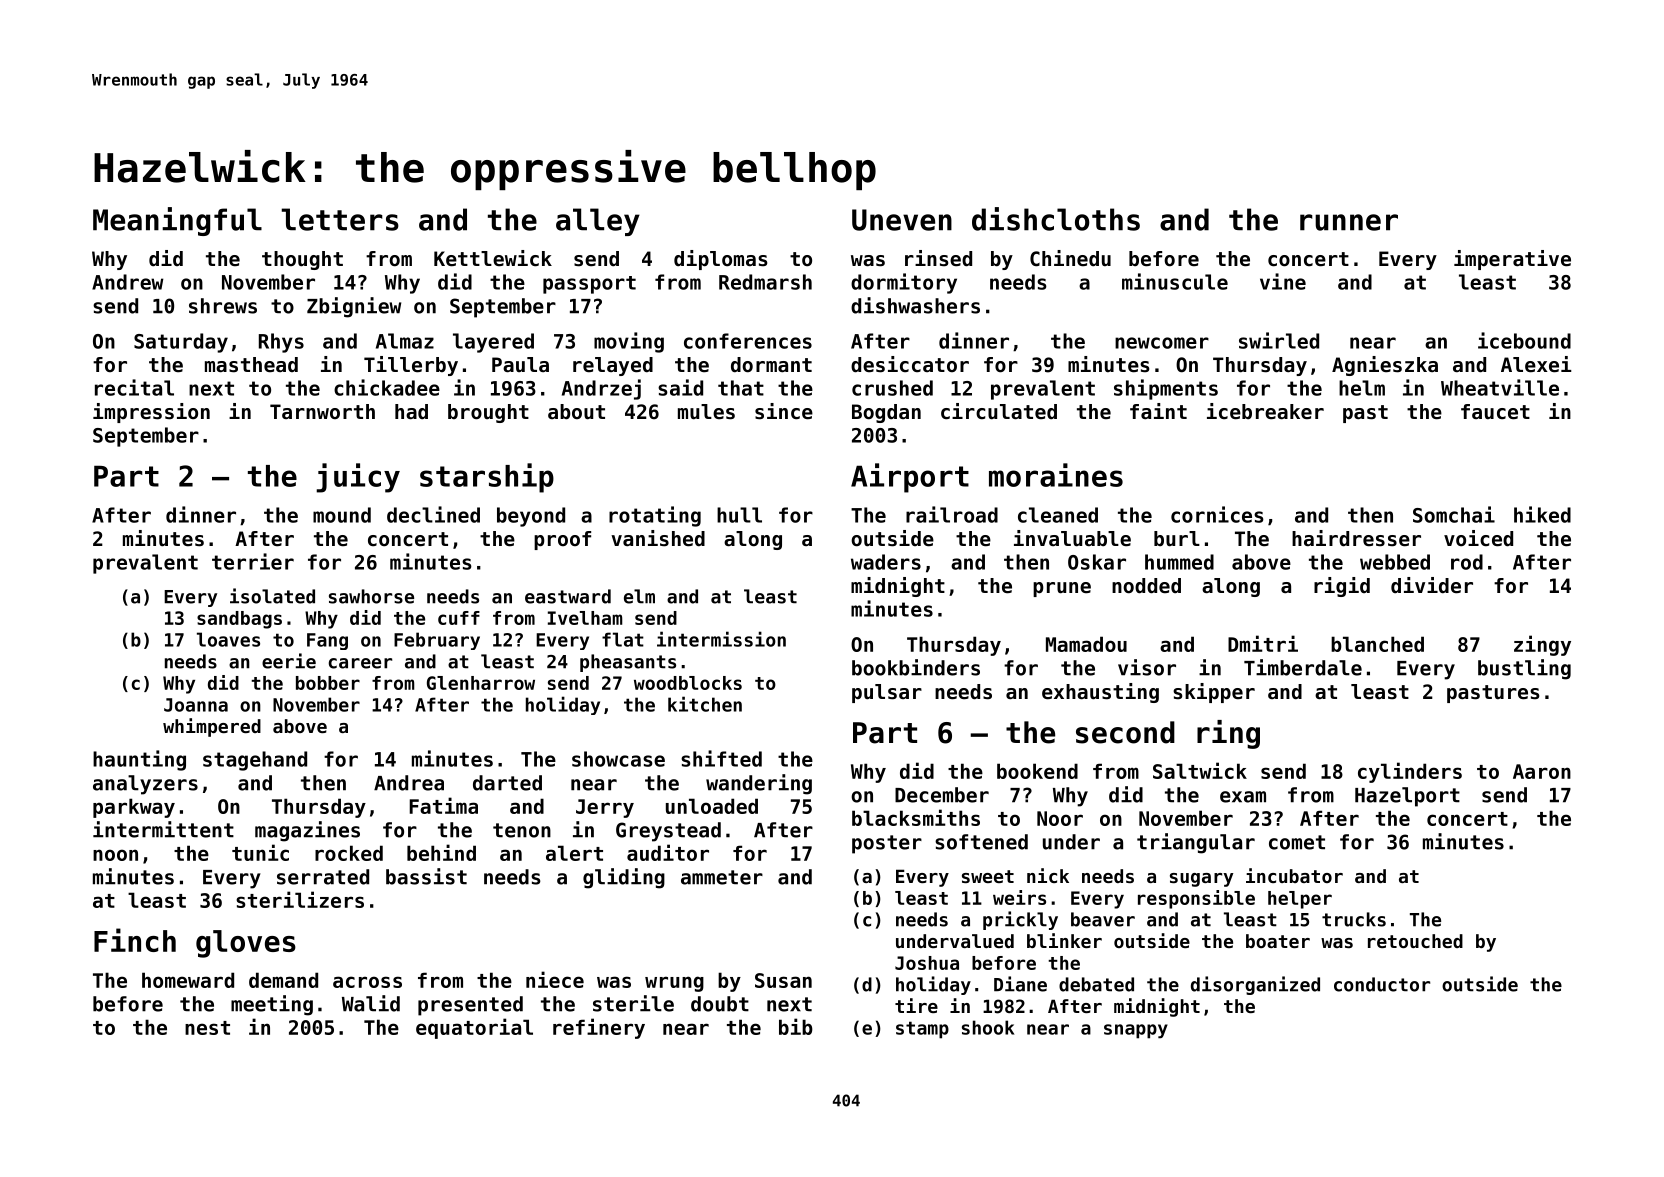 The height and width of the page is (1177, 1664). Describe the element at coordinates (181, 343) in the page. I see `Saturday` at that location.
